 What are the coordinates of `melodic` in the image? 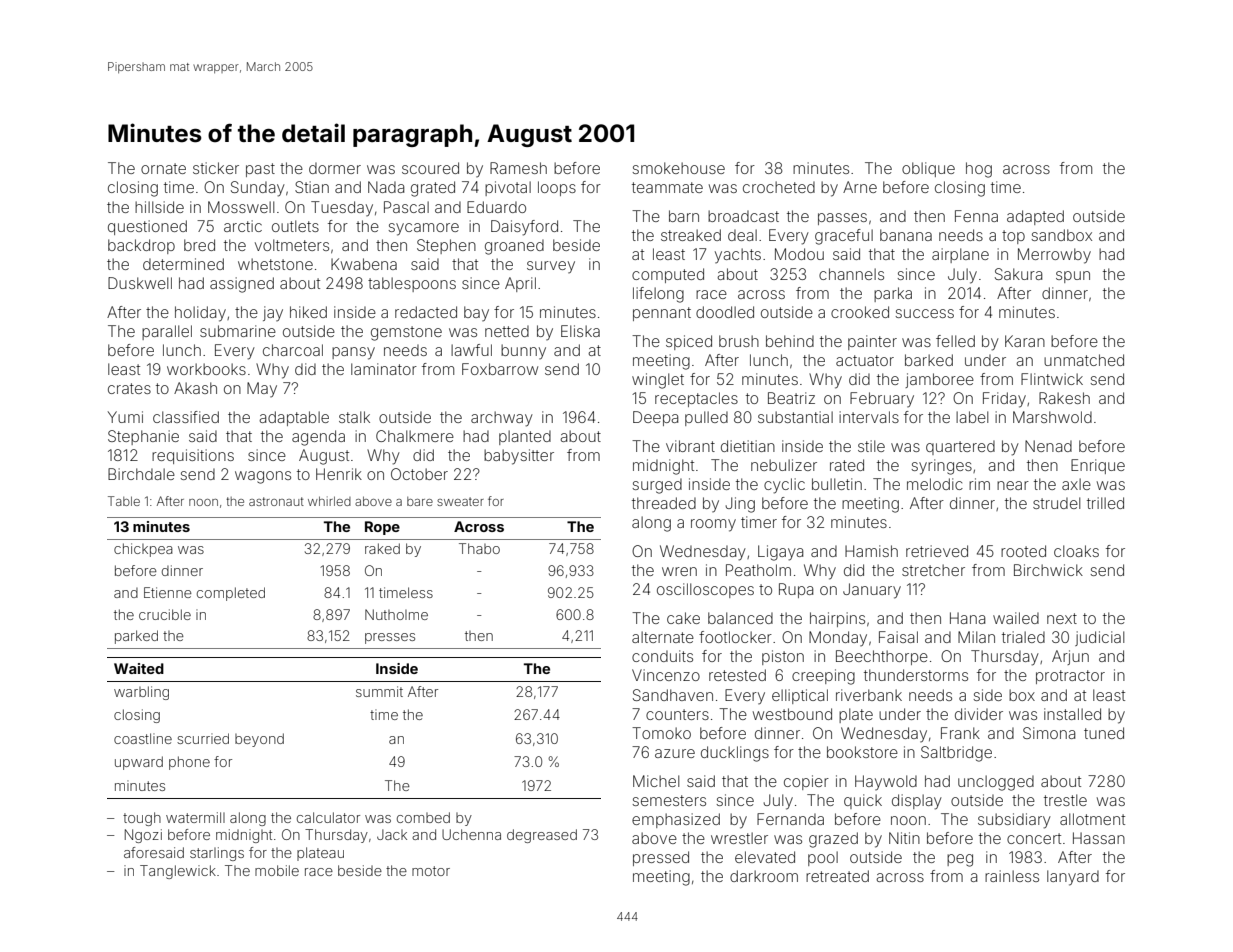 It's located at (935, 484).
